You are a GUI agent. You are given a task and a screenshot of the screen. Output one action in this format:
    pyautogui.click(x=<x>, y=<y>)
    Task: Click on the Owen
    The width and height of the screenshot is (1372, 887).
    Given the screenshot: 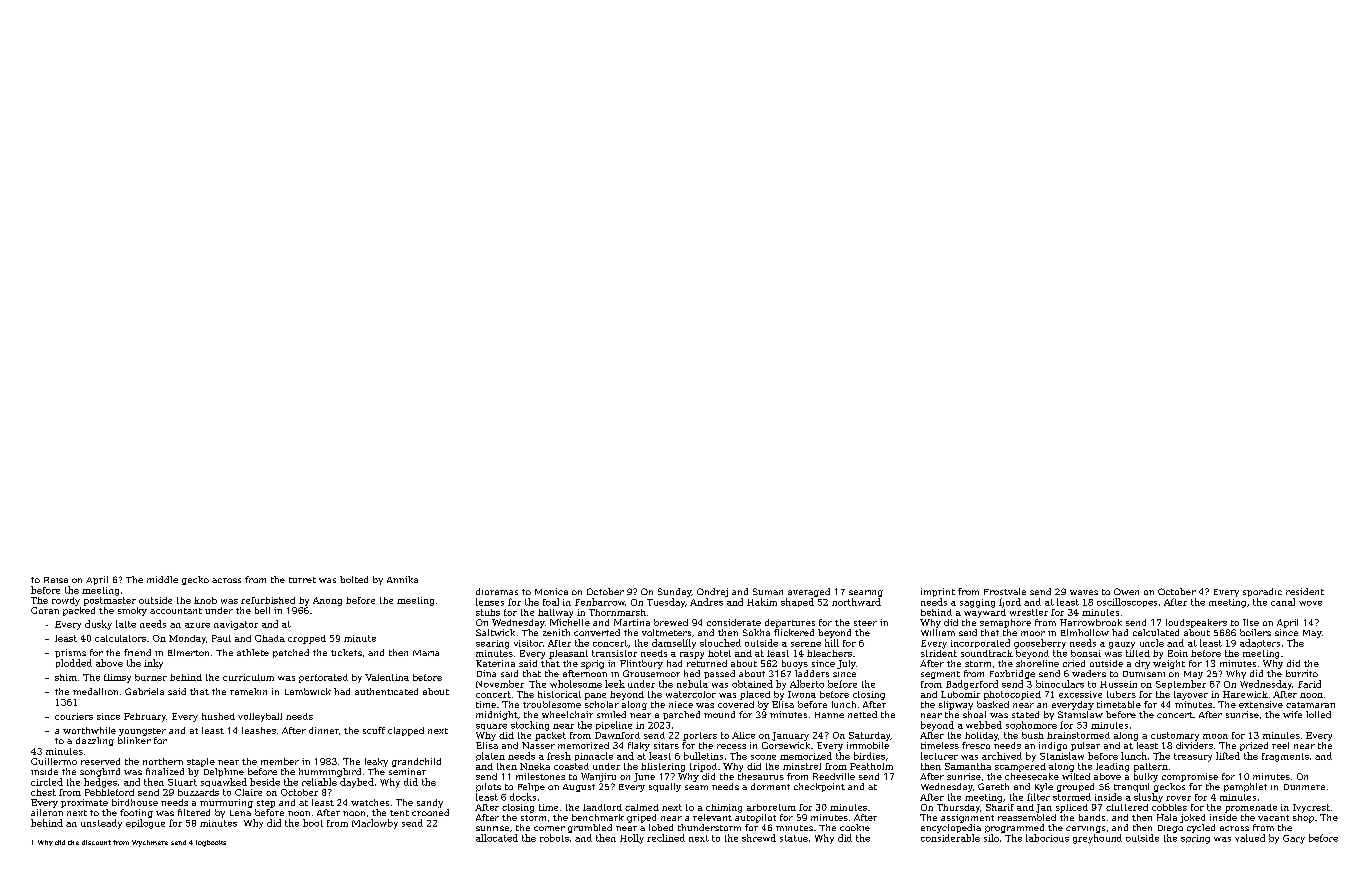 What is the action you would take?
    pyautogui.click(x=1126, y=591)
